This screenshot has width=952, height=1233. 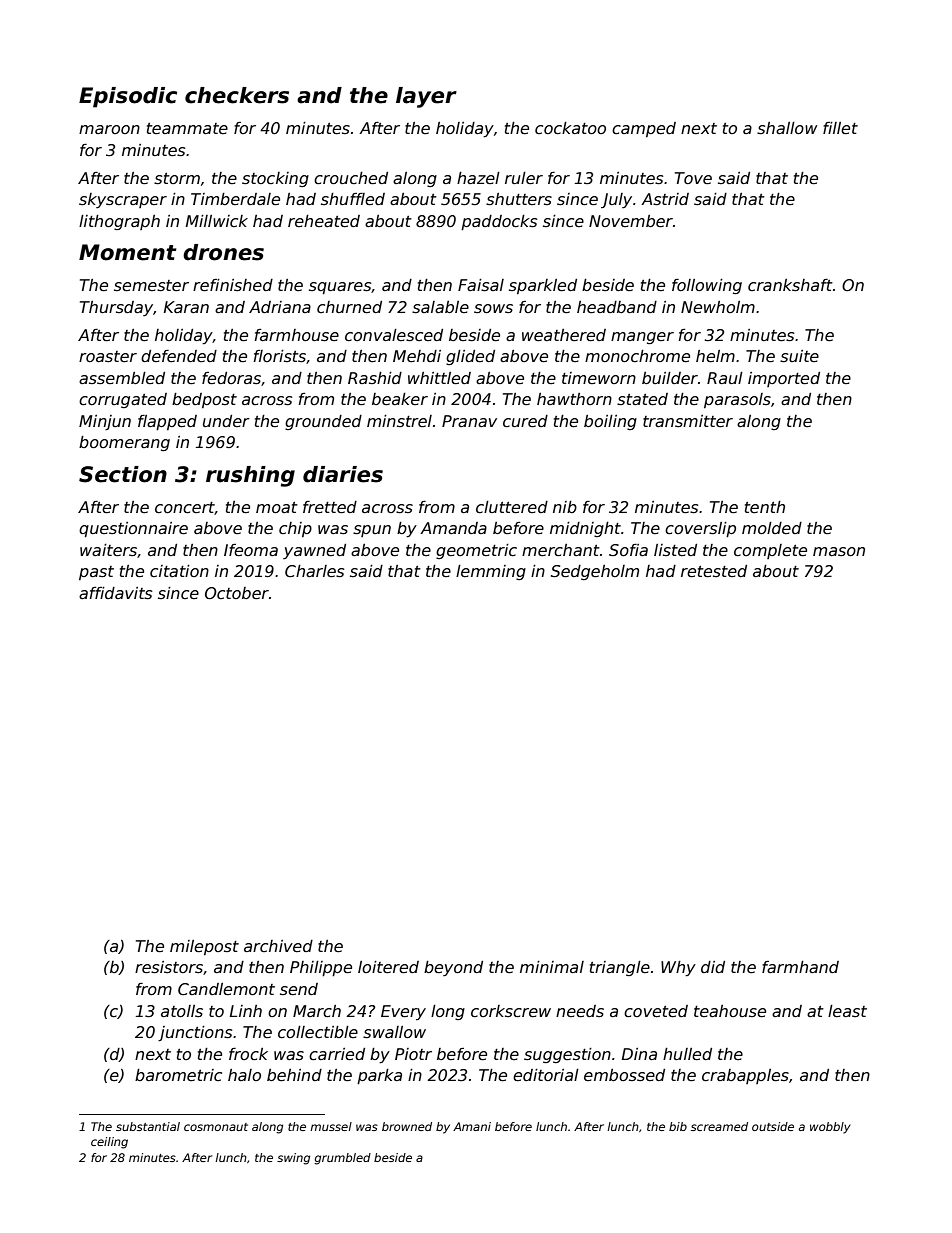 I want to click on shutters, so click(x=519, y=199).
